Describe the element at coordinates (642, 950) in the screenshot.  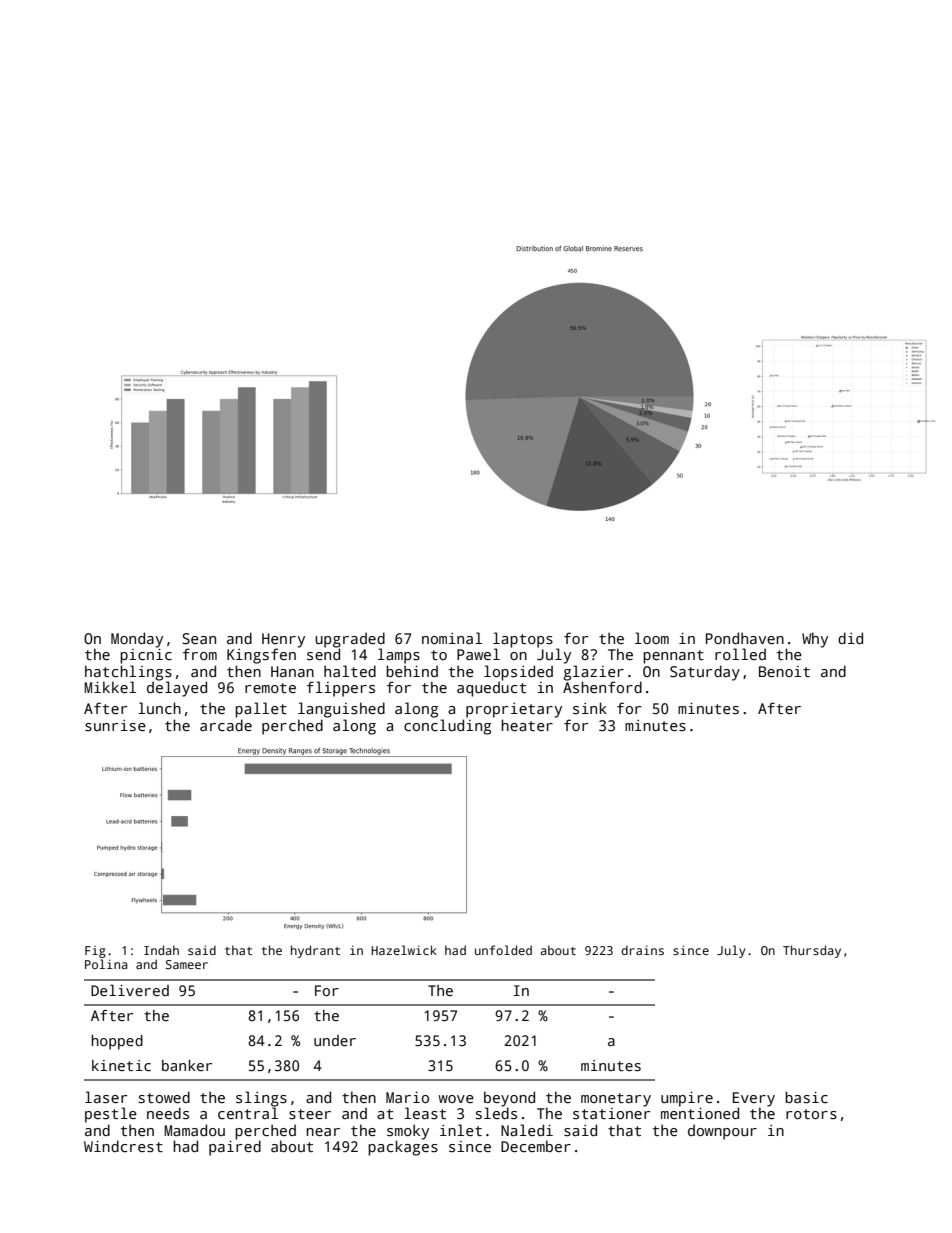
I see `drains` at that location.
